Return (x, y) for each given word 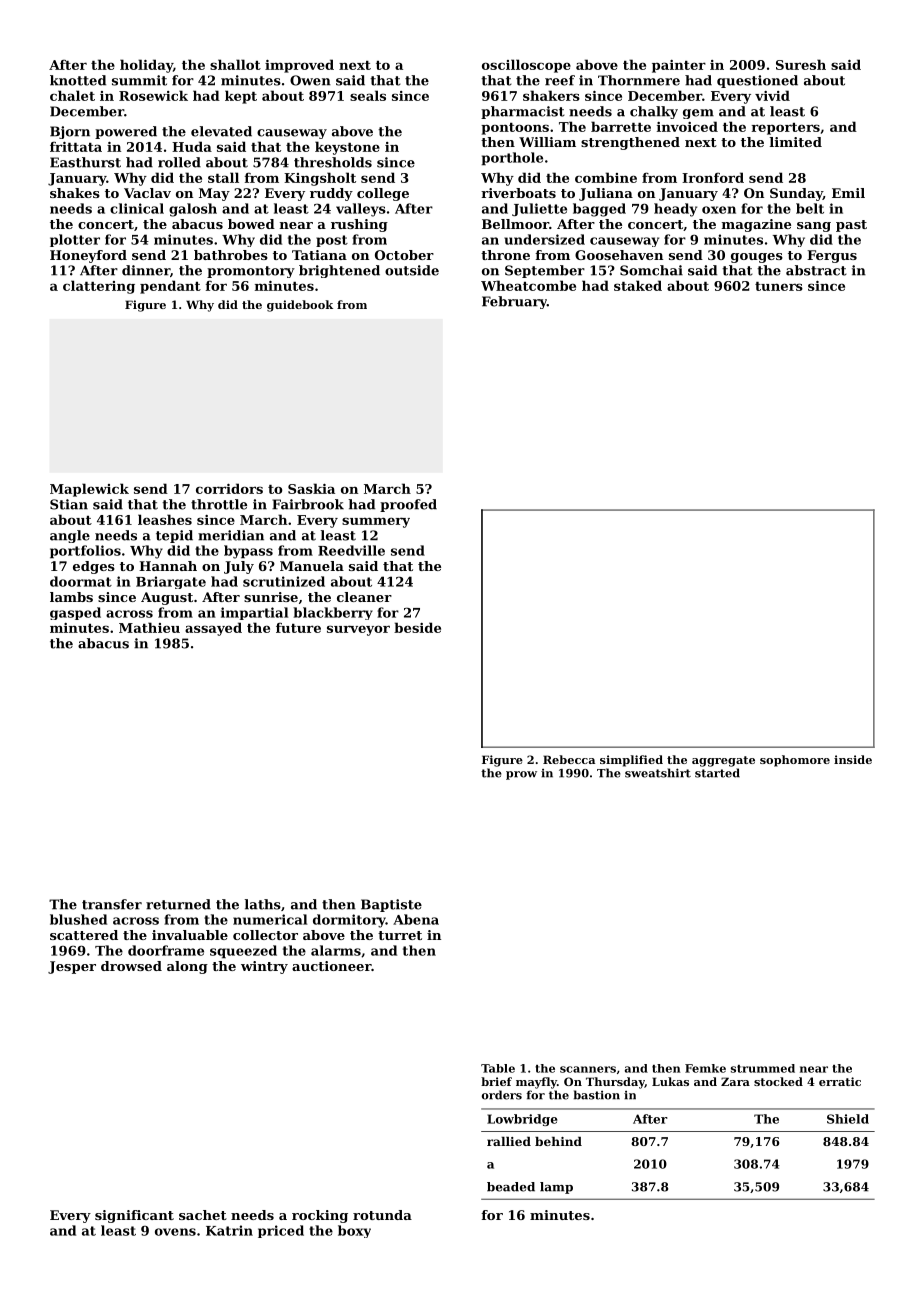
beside (417, 627)
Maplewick (89, 490)
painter (679, 66)
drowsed (131, 966)
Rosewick (153, 95)
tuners (779, 286)
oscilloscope (526, 66)
